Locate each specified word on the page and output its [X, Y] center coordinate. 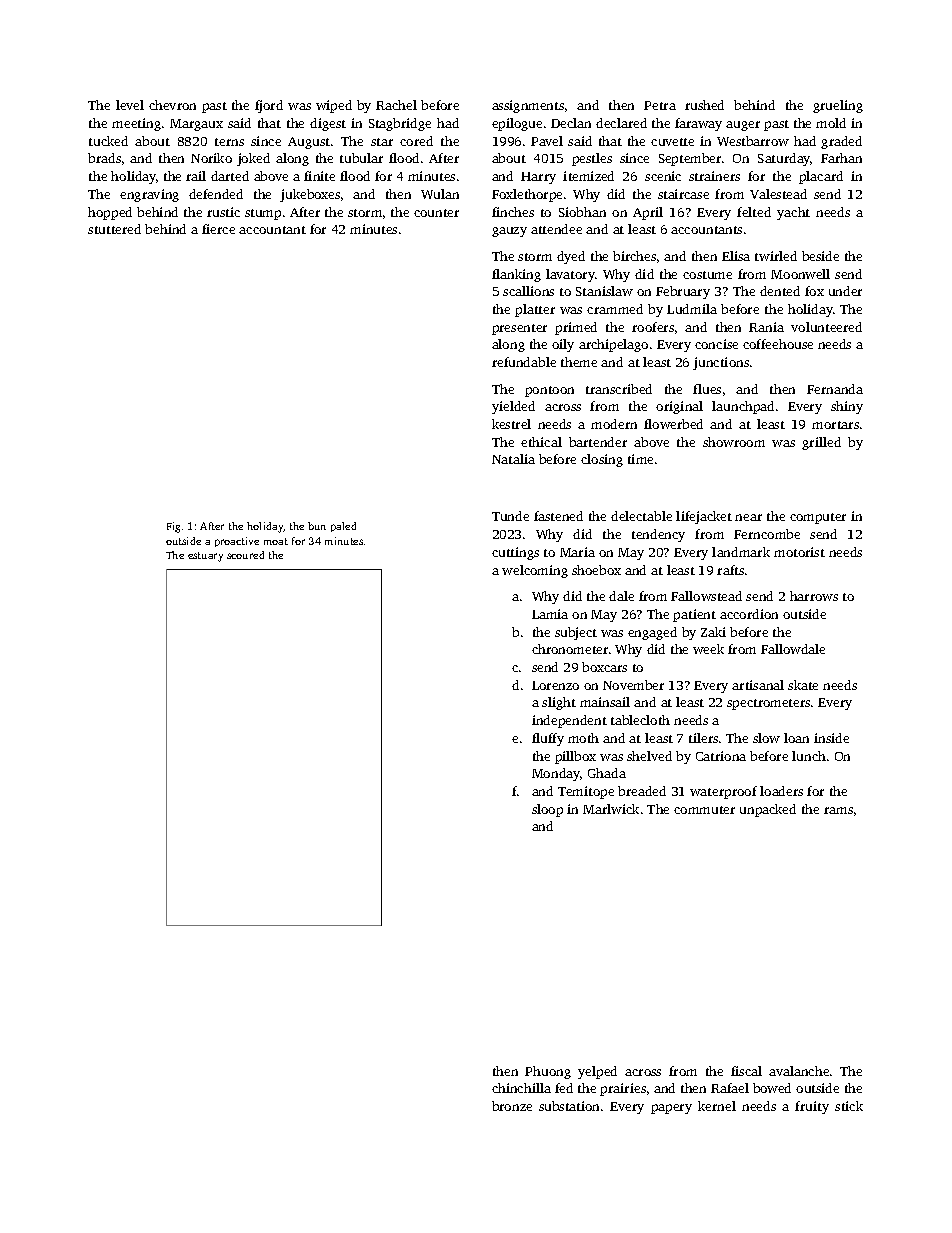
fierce [218, 229]
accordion [749, 614]
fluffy [548, 739]
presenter [519, 329]
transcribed [619, 389]
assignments [528, 106]
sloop [547, 810]
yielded [513, 407]
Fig [173, 527]
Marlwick [611, 809]
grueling [838, 106]
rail [196, 176]
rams [838, 810]
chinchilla [521, 1088]
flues [707, 389]
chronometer [570, 649]
